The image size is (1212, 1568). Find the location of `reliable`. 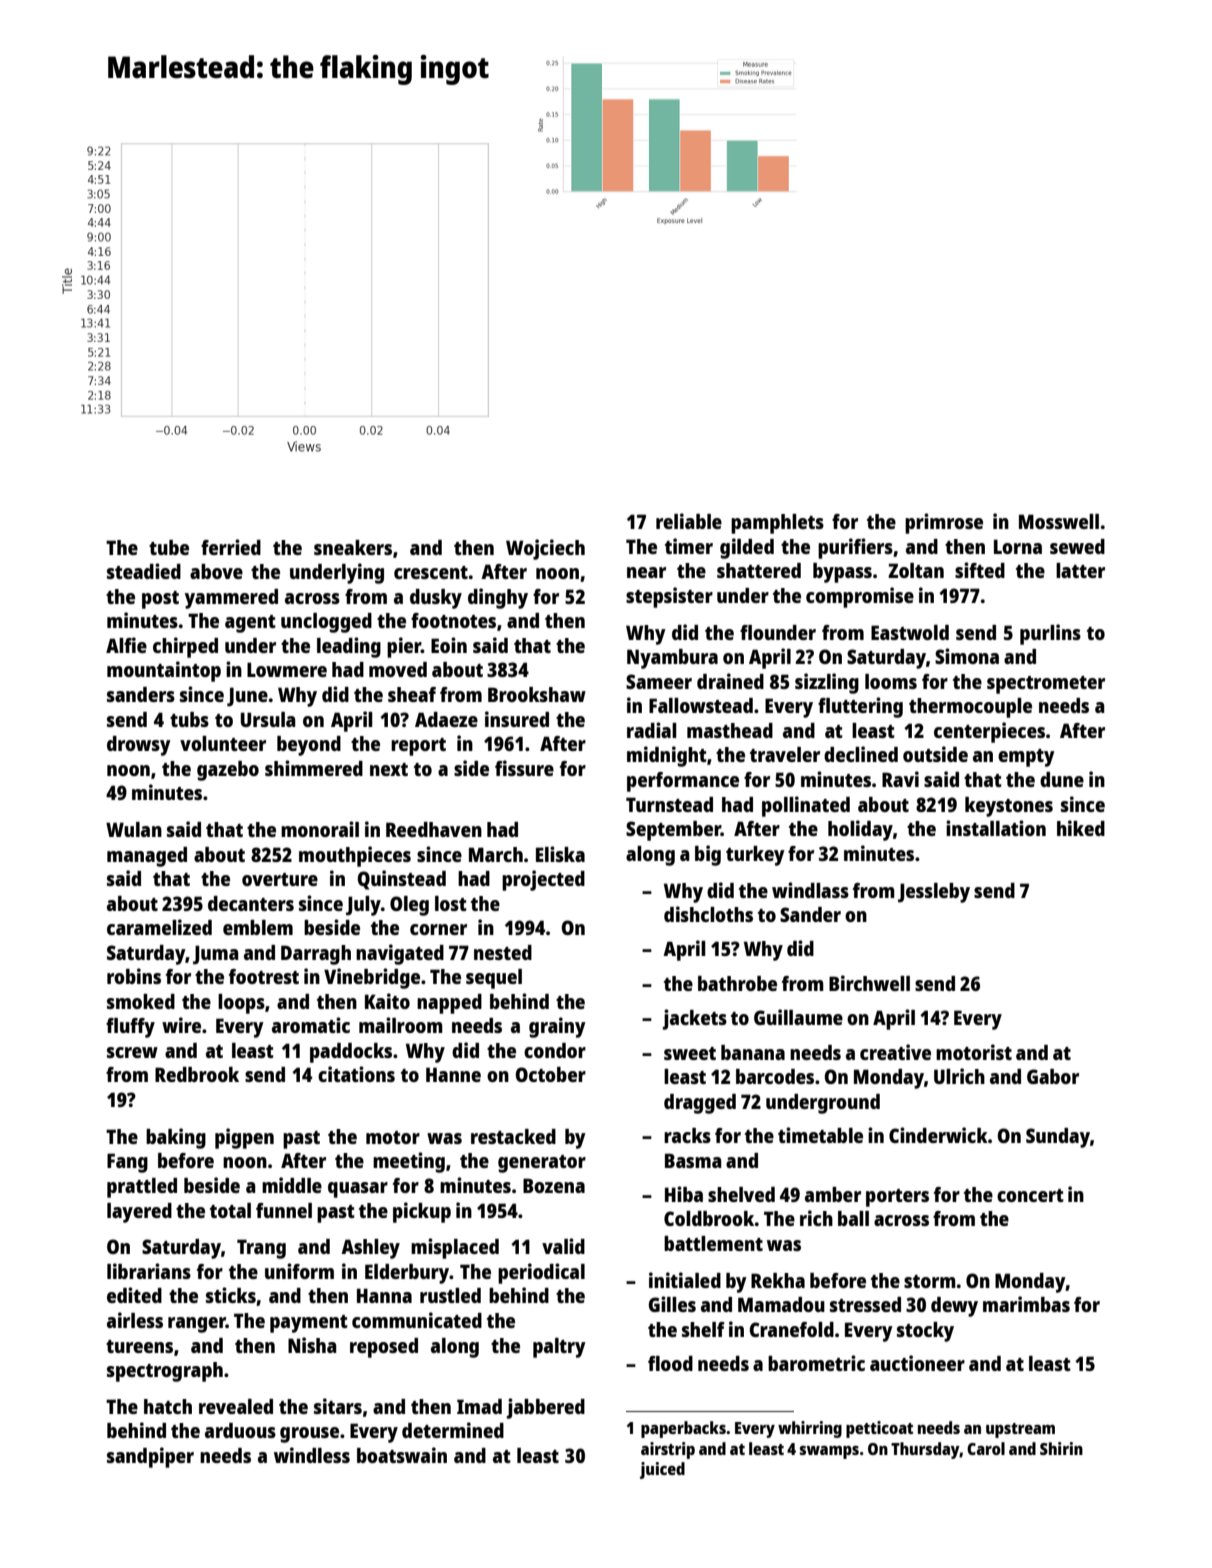

reliable is located at coordinates (689, 521).
